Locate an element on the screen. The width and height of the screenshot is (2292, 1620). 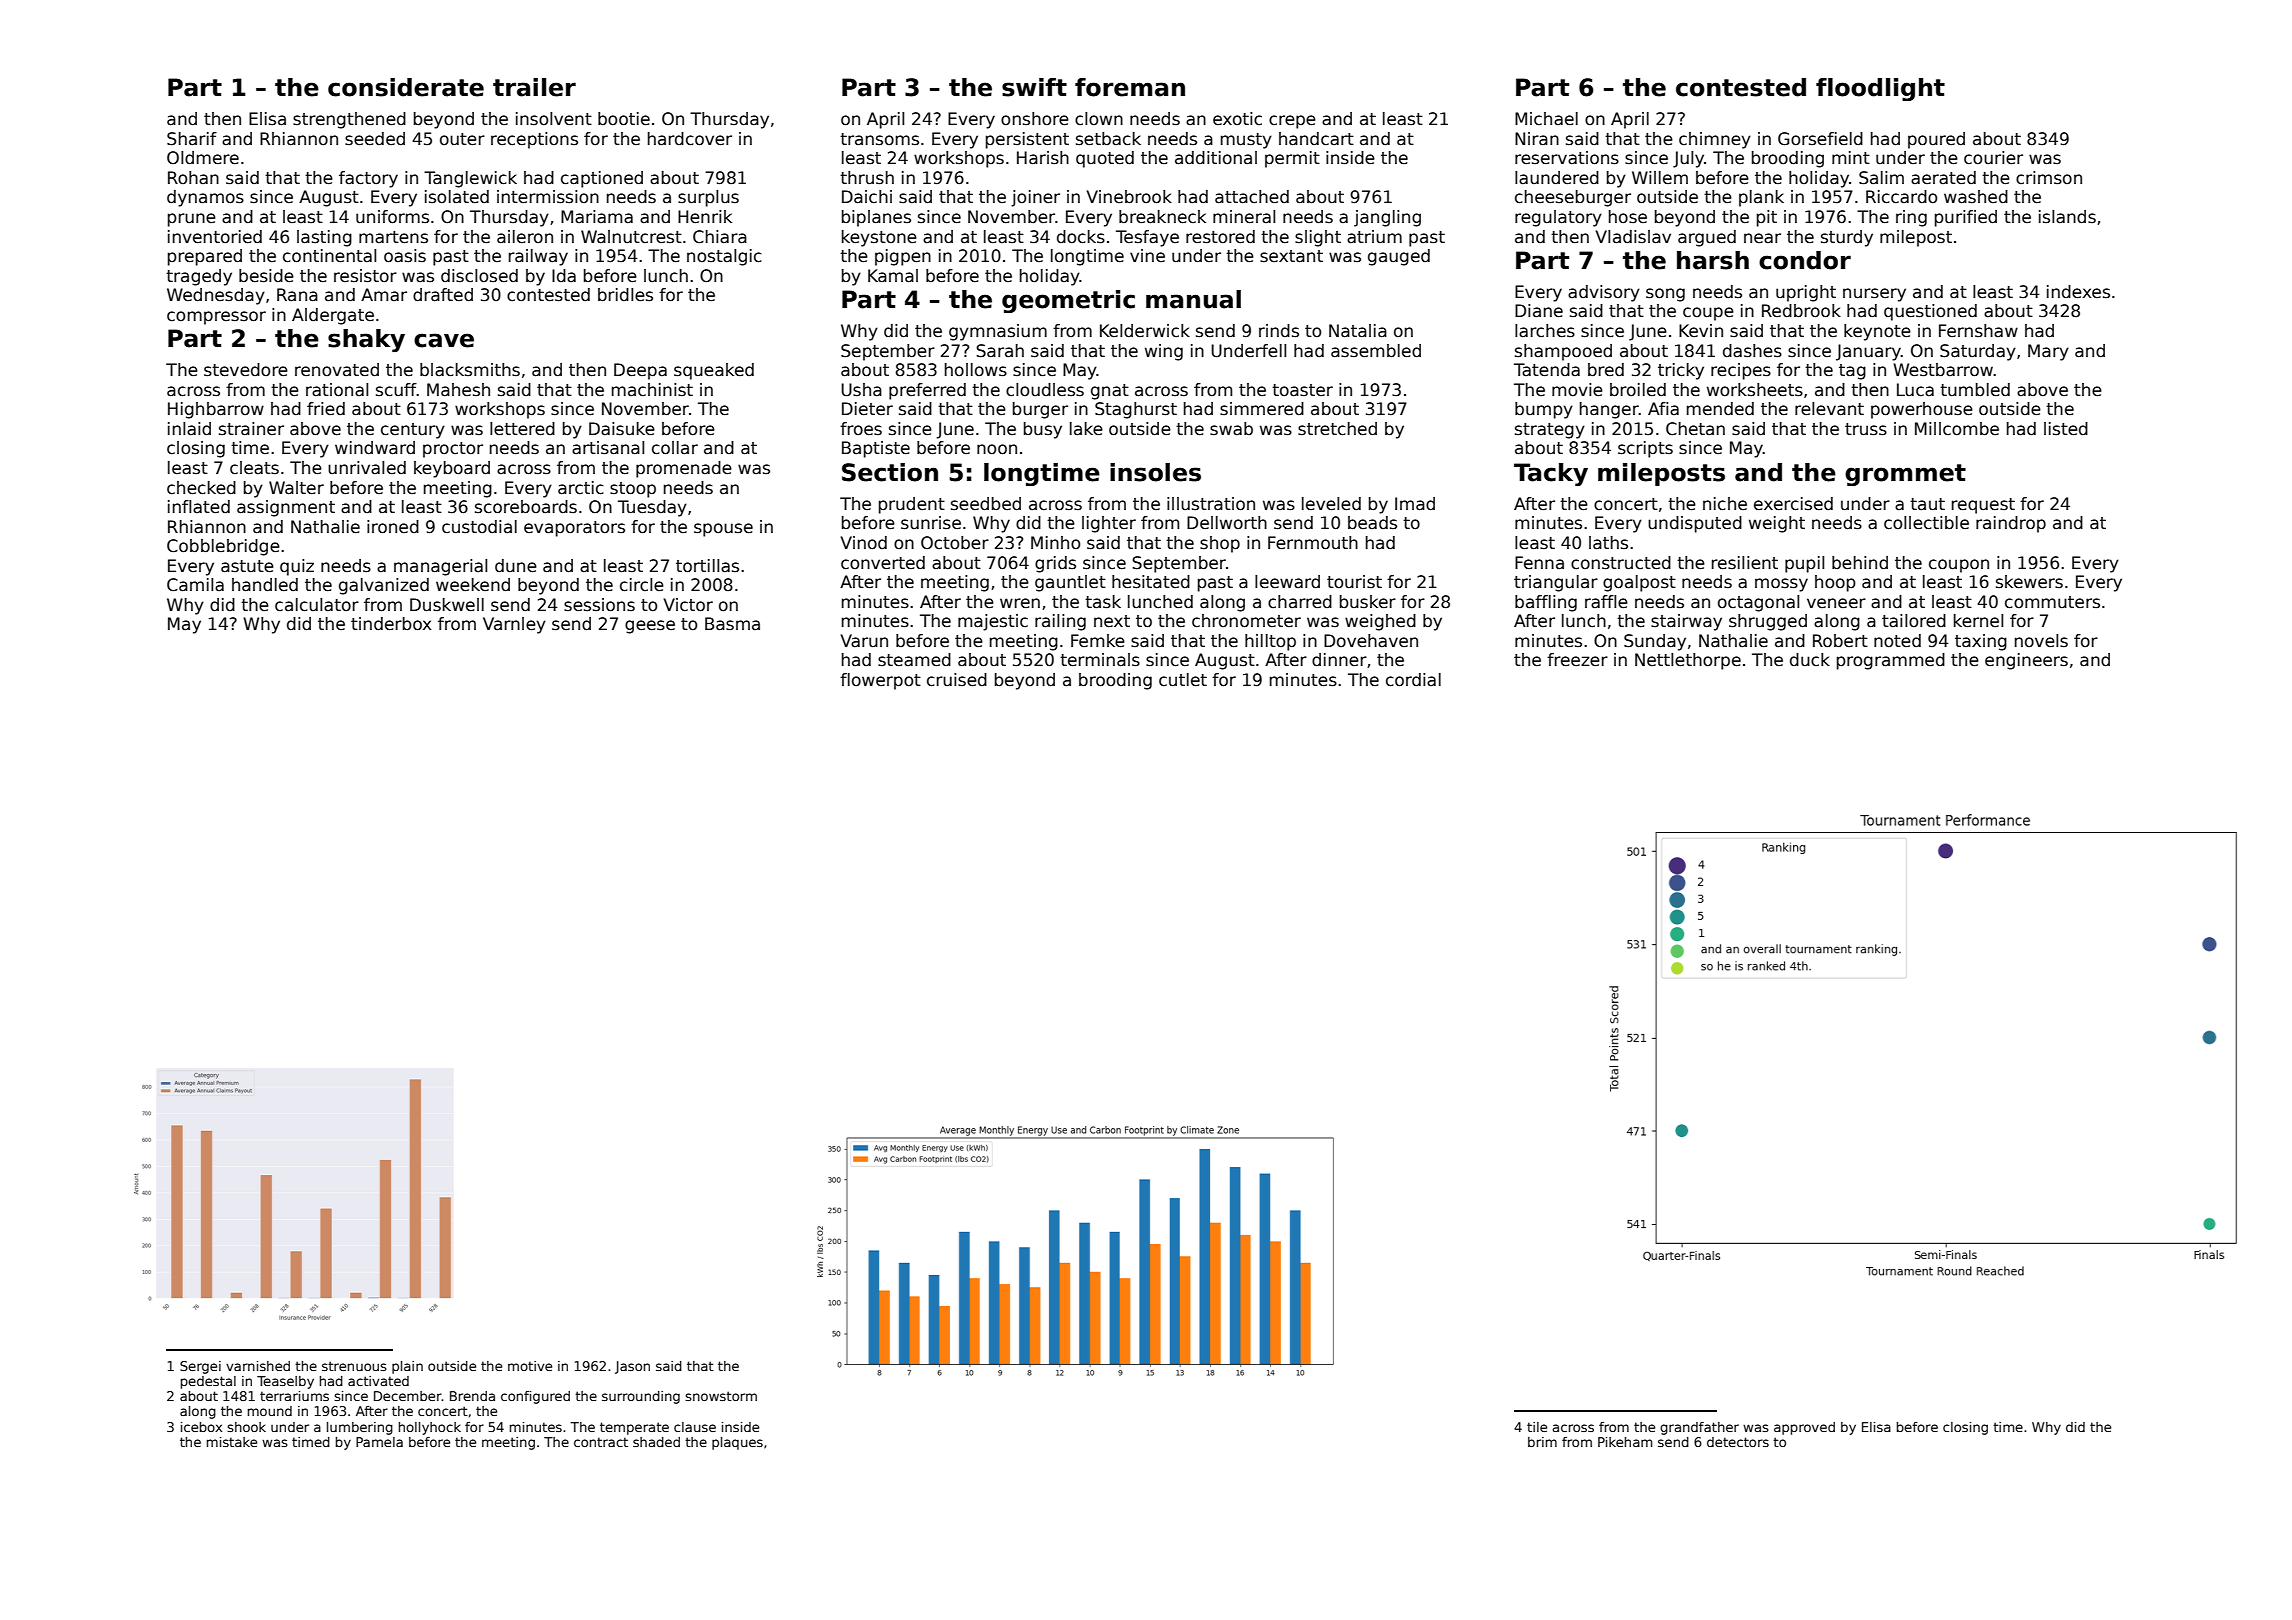
plaques is located at coordinates (737, 1443).
